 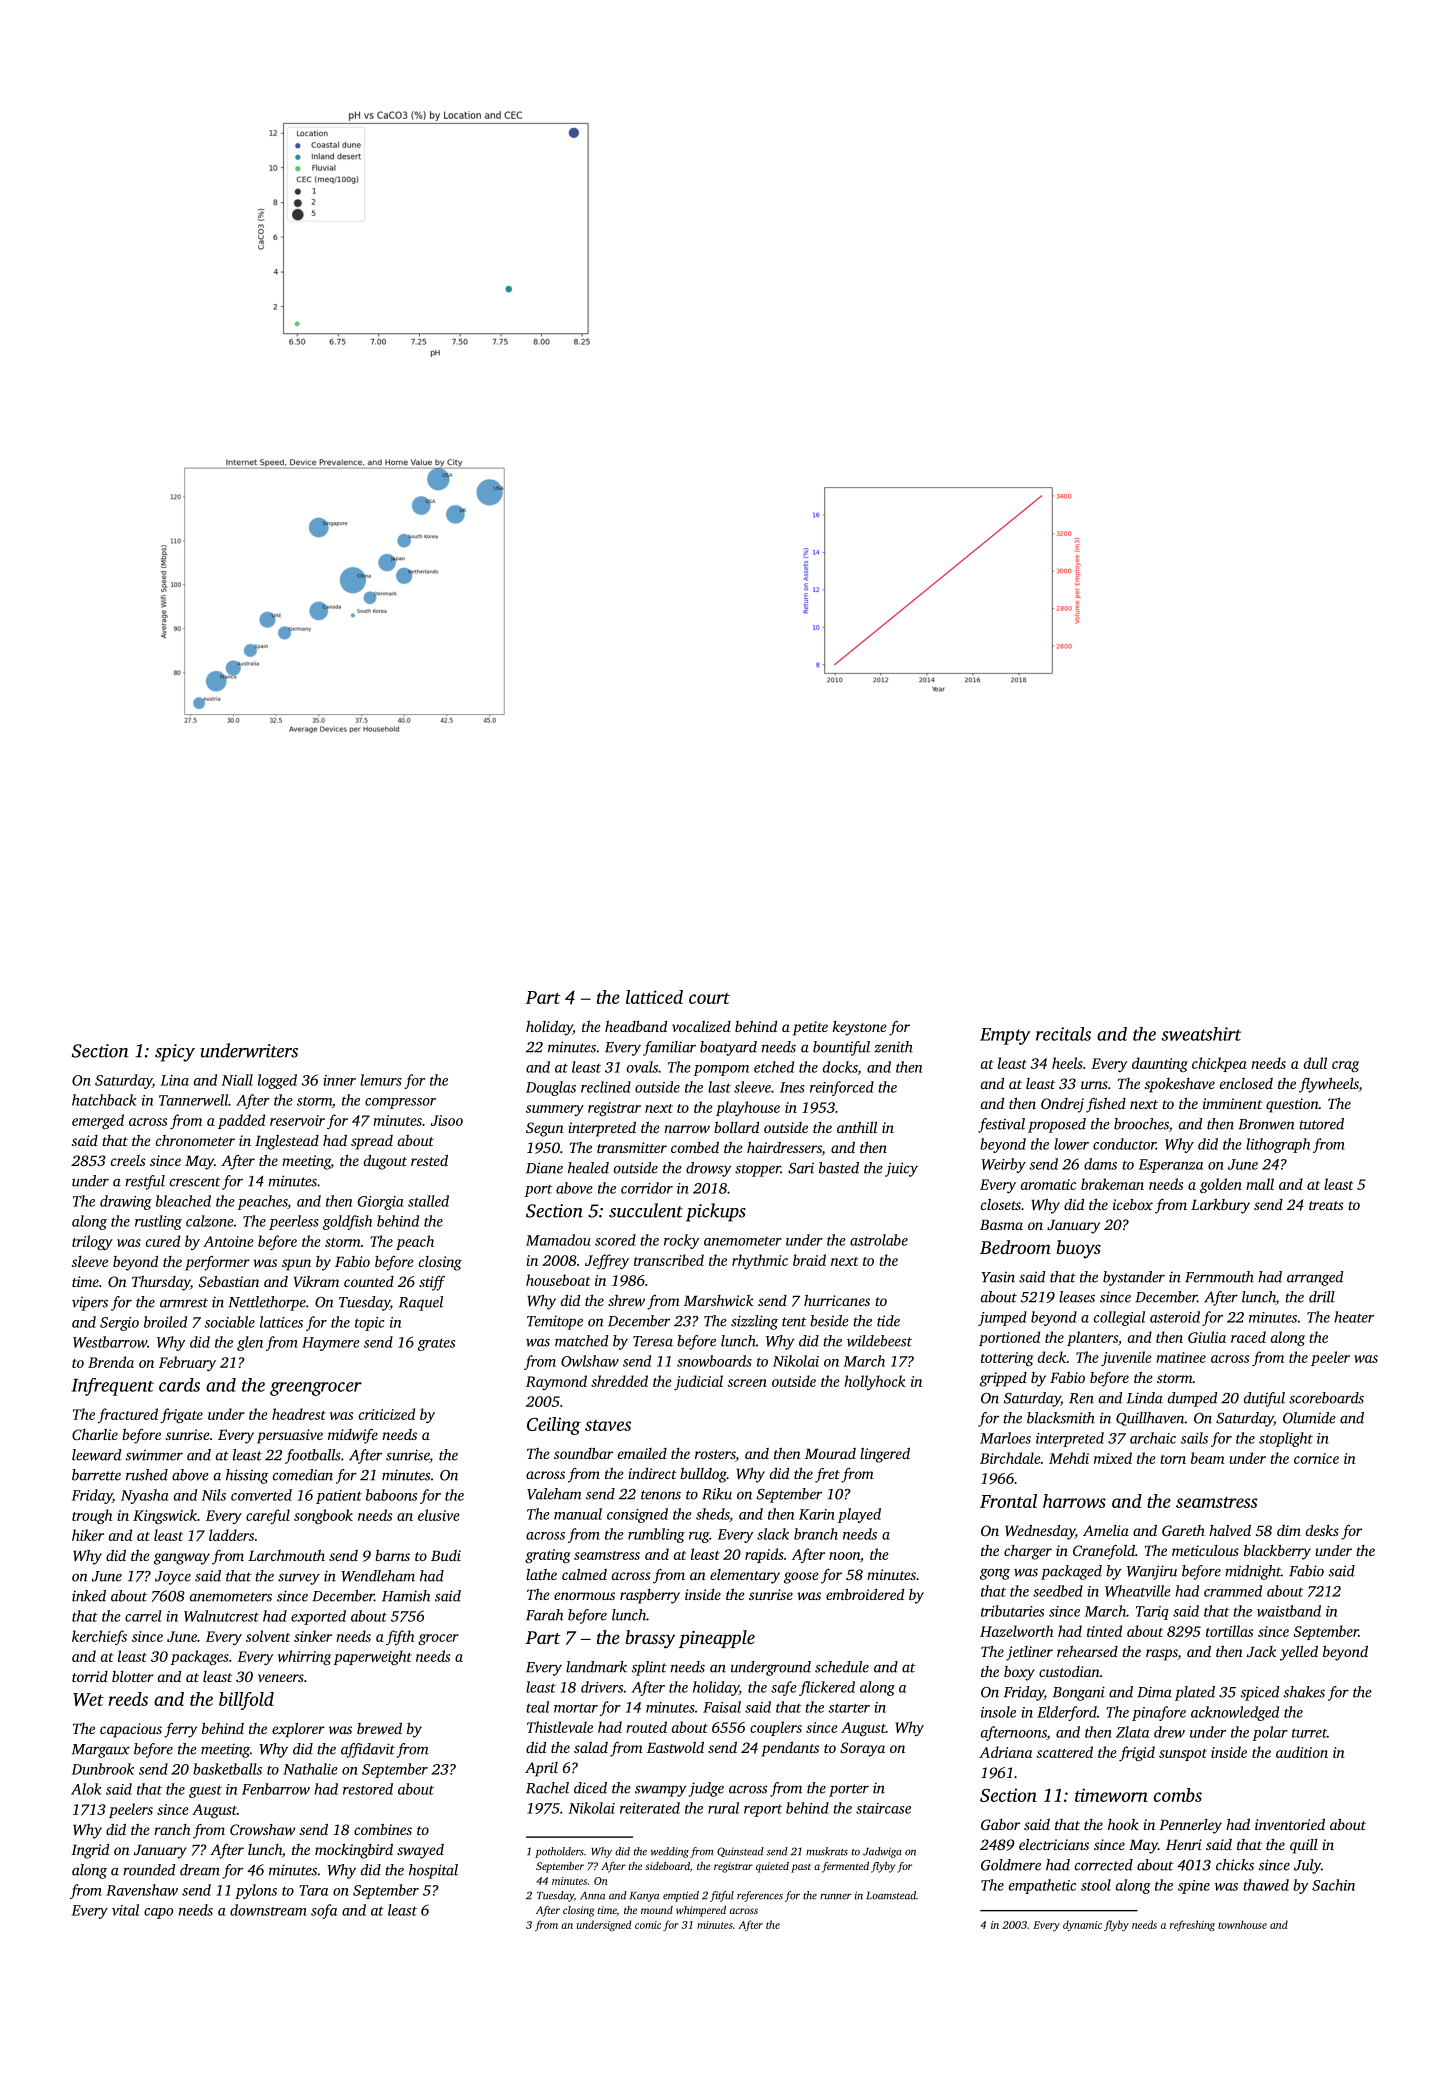 What do you see at coordinates (268, 1516) in the document?
I see `careful` at bounding box center [268, 1516].
